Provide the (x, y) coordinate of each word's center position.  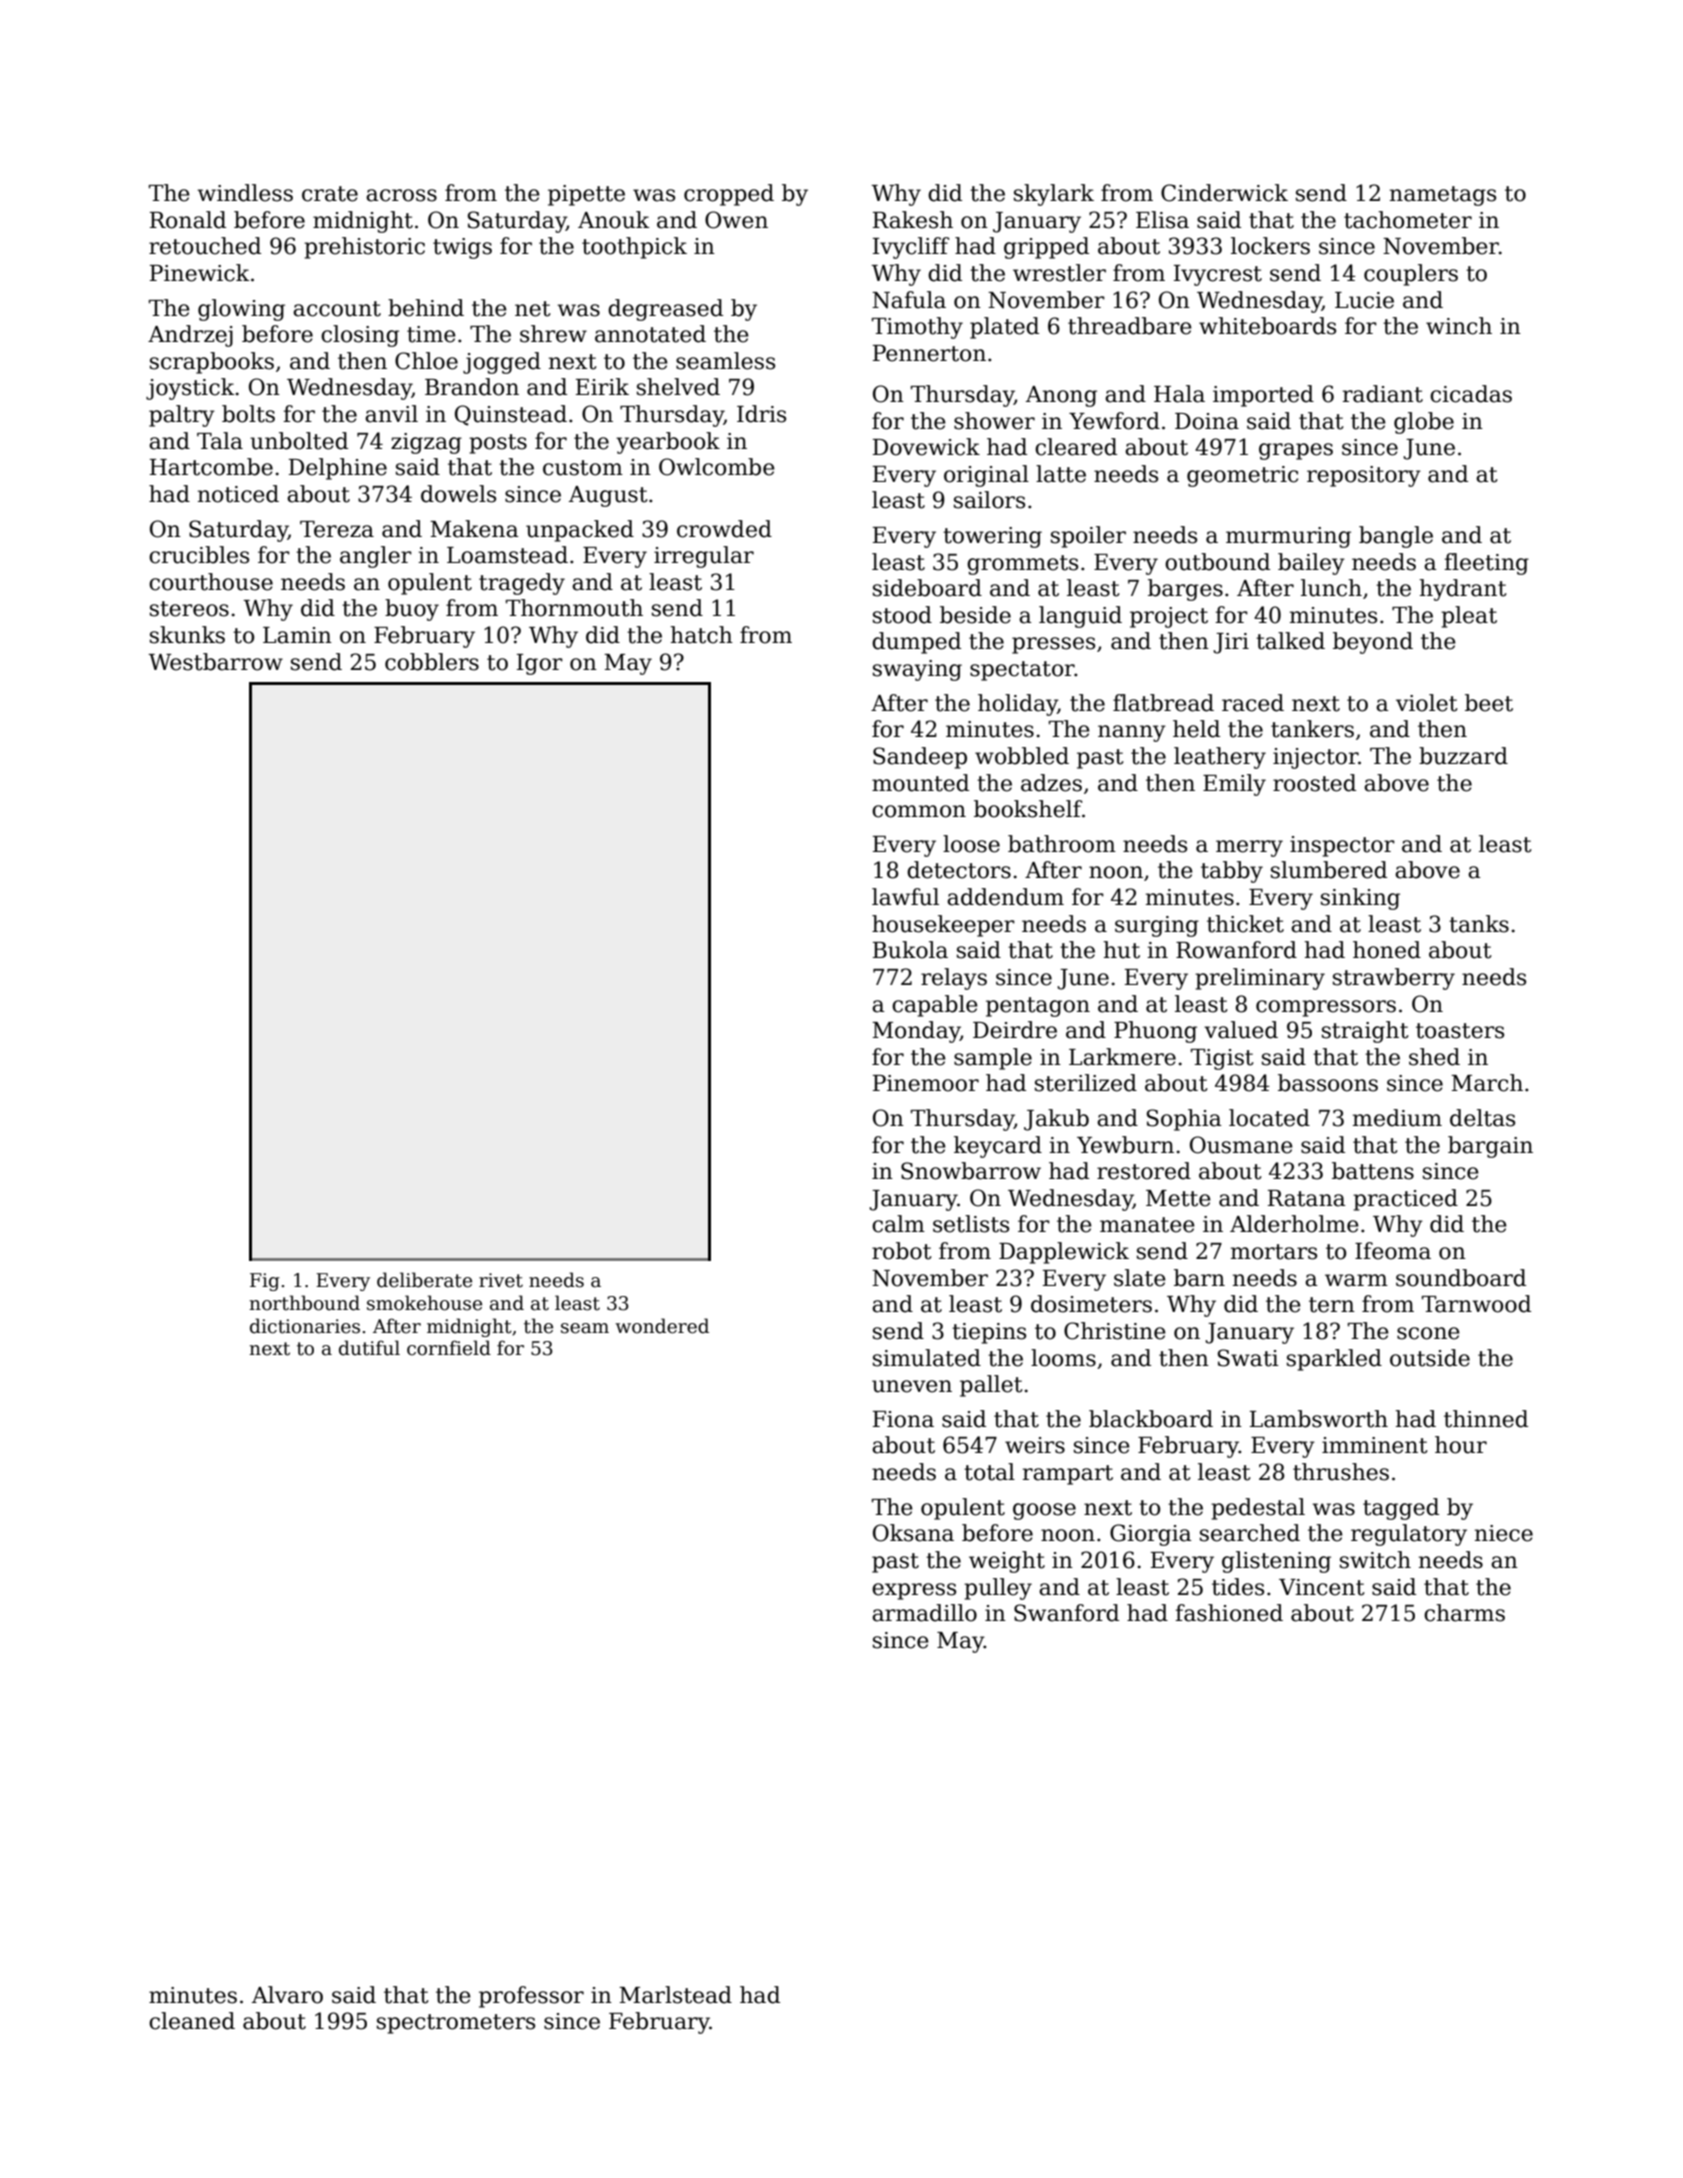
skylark (1054, 195)
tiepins (989, 1333)
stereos (189, 609)
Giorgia (1151, 1535)
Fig (265, 1282)
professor (531, 1997)
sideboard (927, 588)
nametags (1443, 196)
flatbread (1163, 703)
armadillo (924, 1613)
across (401, 195)
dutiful (369, 1348)
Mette (1178, 1198)
